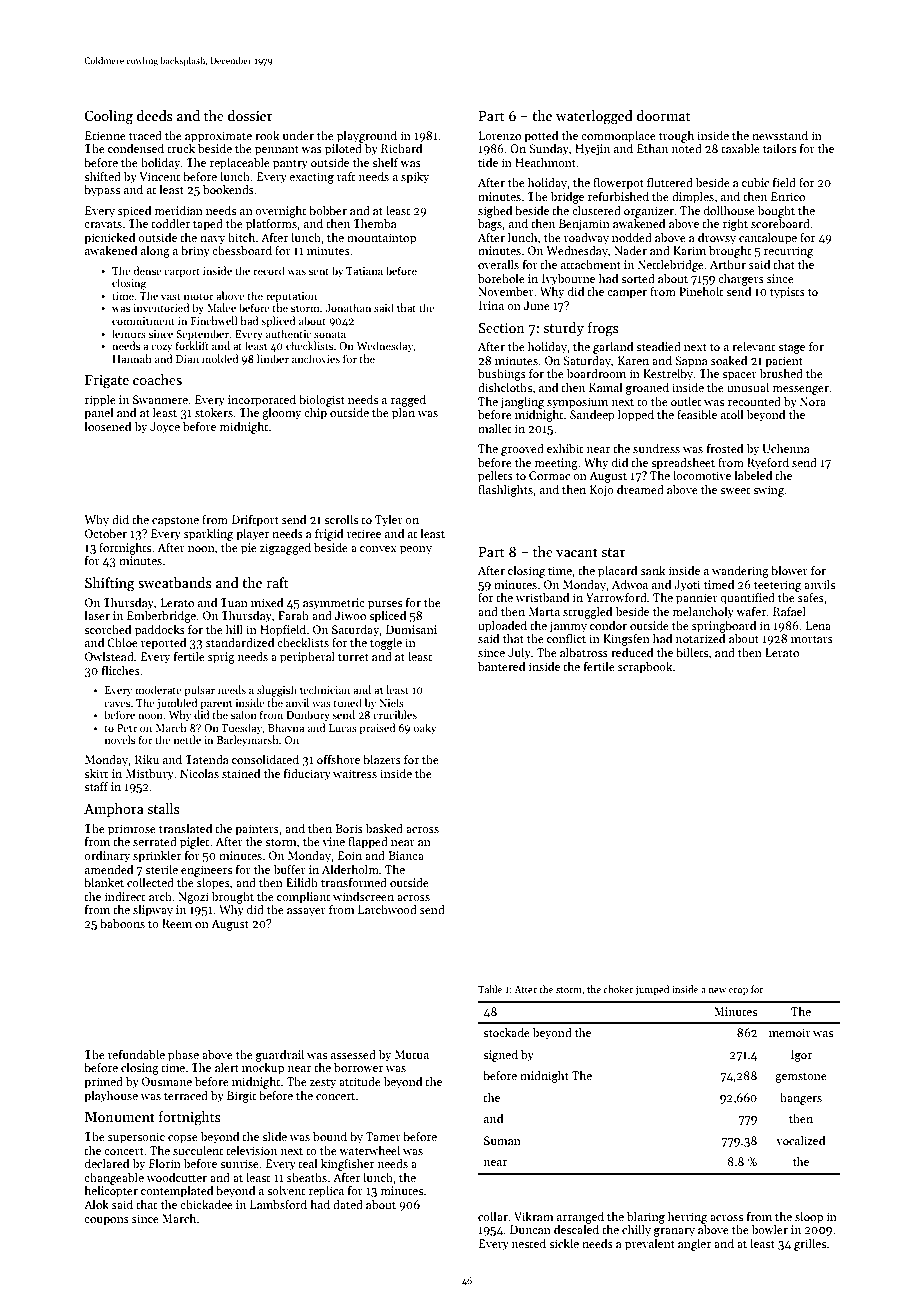  I want to click on crop, so click(738, 991).
